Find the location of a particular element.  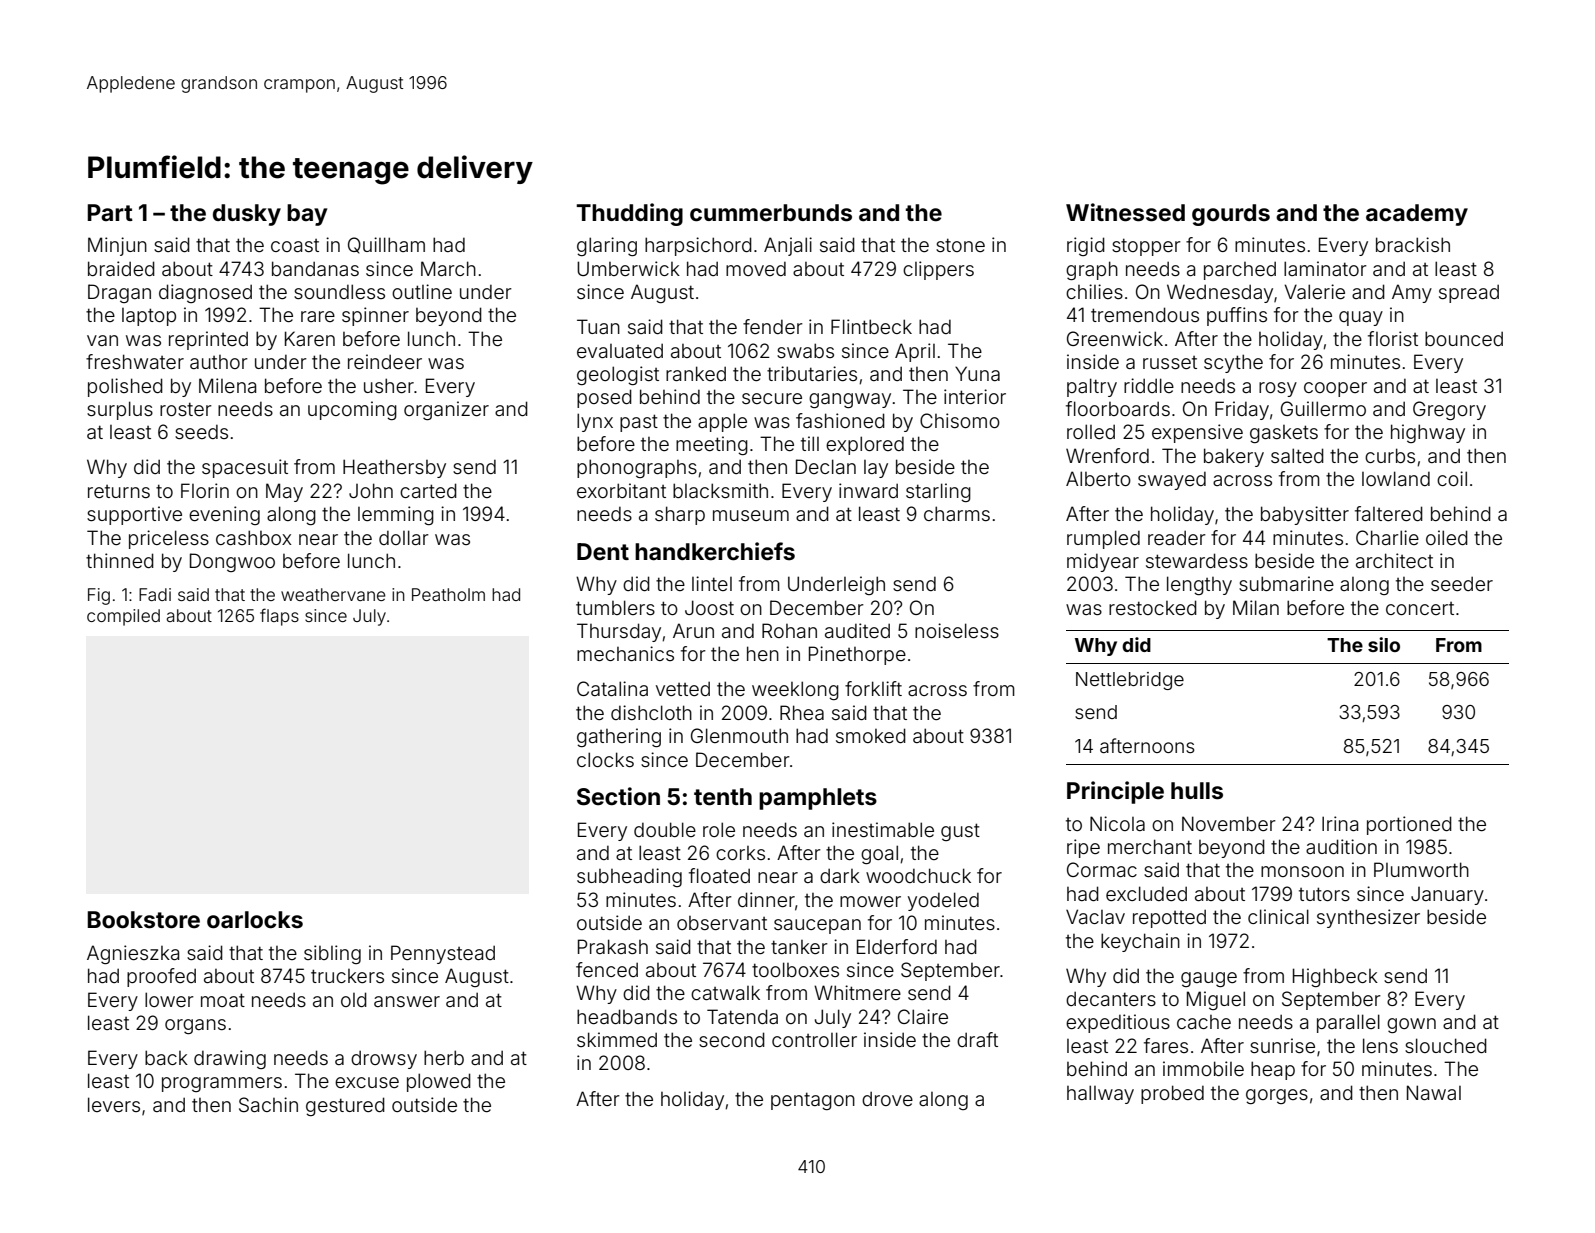

academy is located at coordinates (1417, 215).
